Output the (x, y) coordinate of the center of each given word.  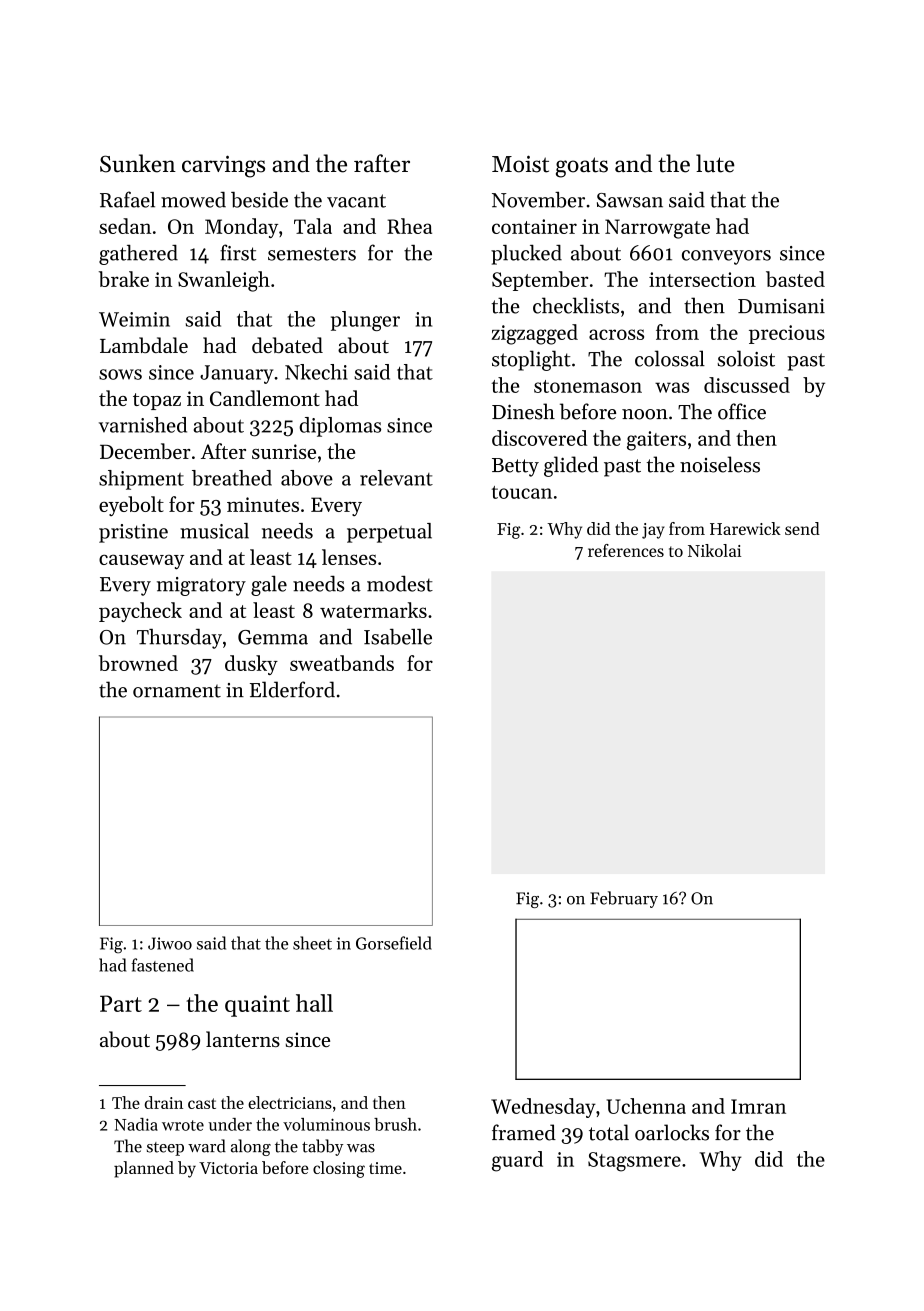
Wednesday (543, 1108)
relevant (396, 478)
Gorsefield (394, 943)
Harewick (745, 528)
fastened (162, 965)
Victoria (228, 1168)
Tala (313, 226)
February (624, 899)
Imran (758, 1106)
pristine (133, 533)
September (540, 281)
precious (787, 334)
